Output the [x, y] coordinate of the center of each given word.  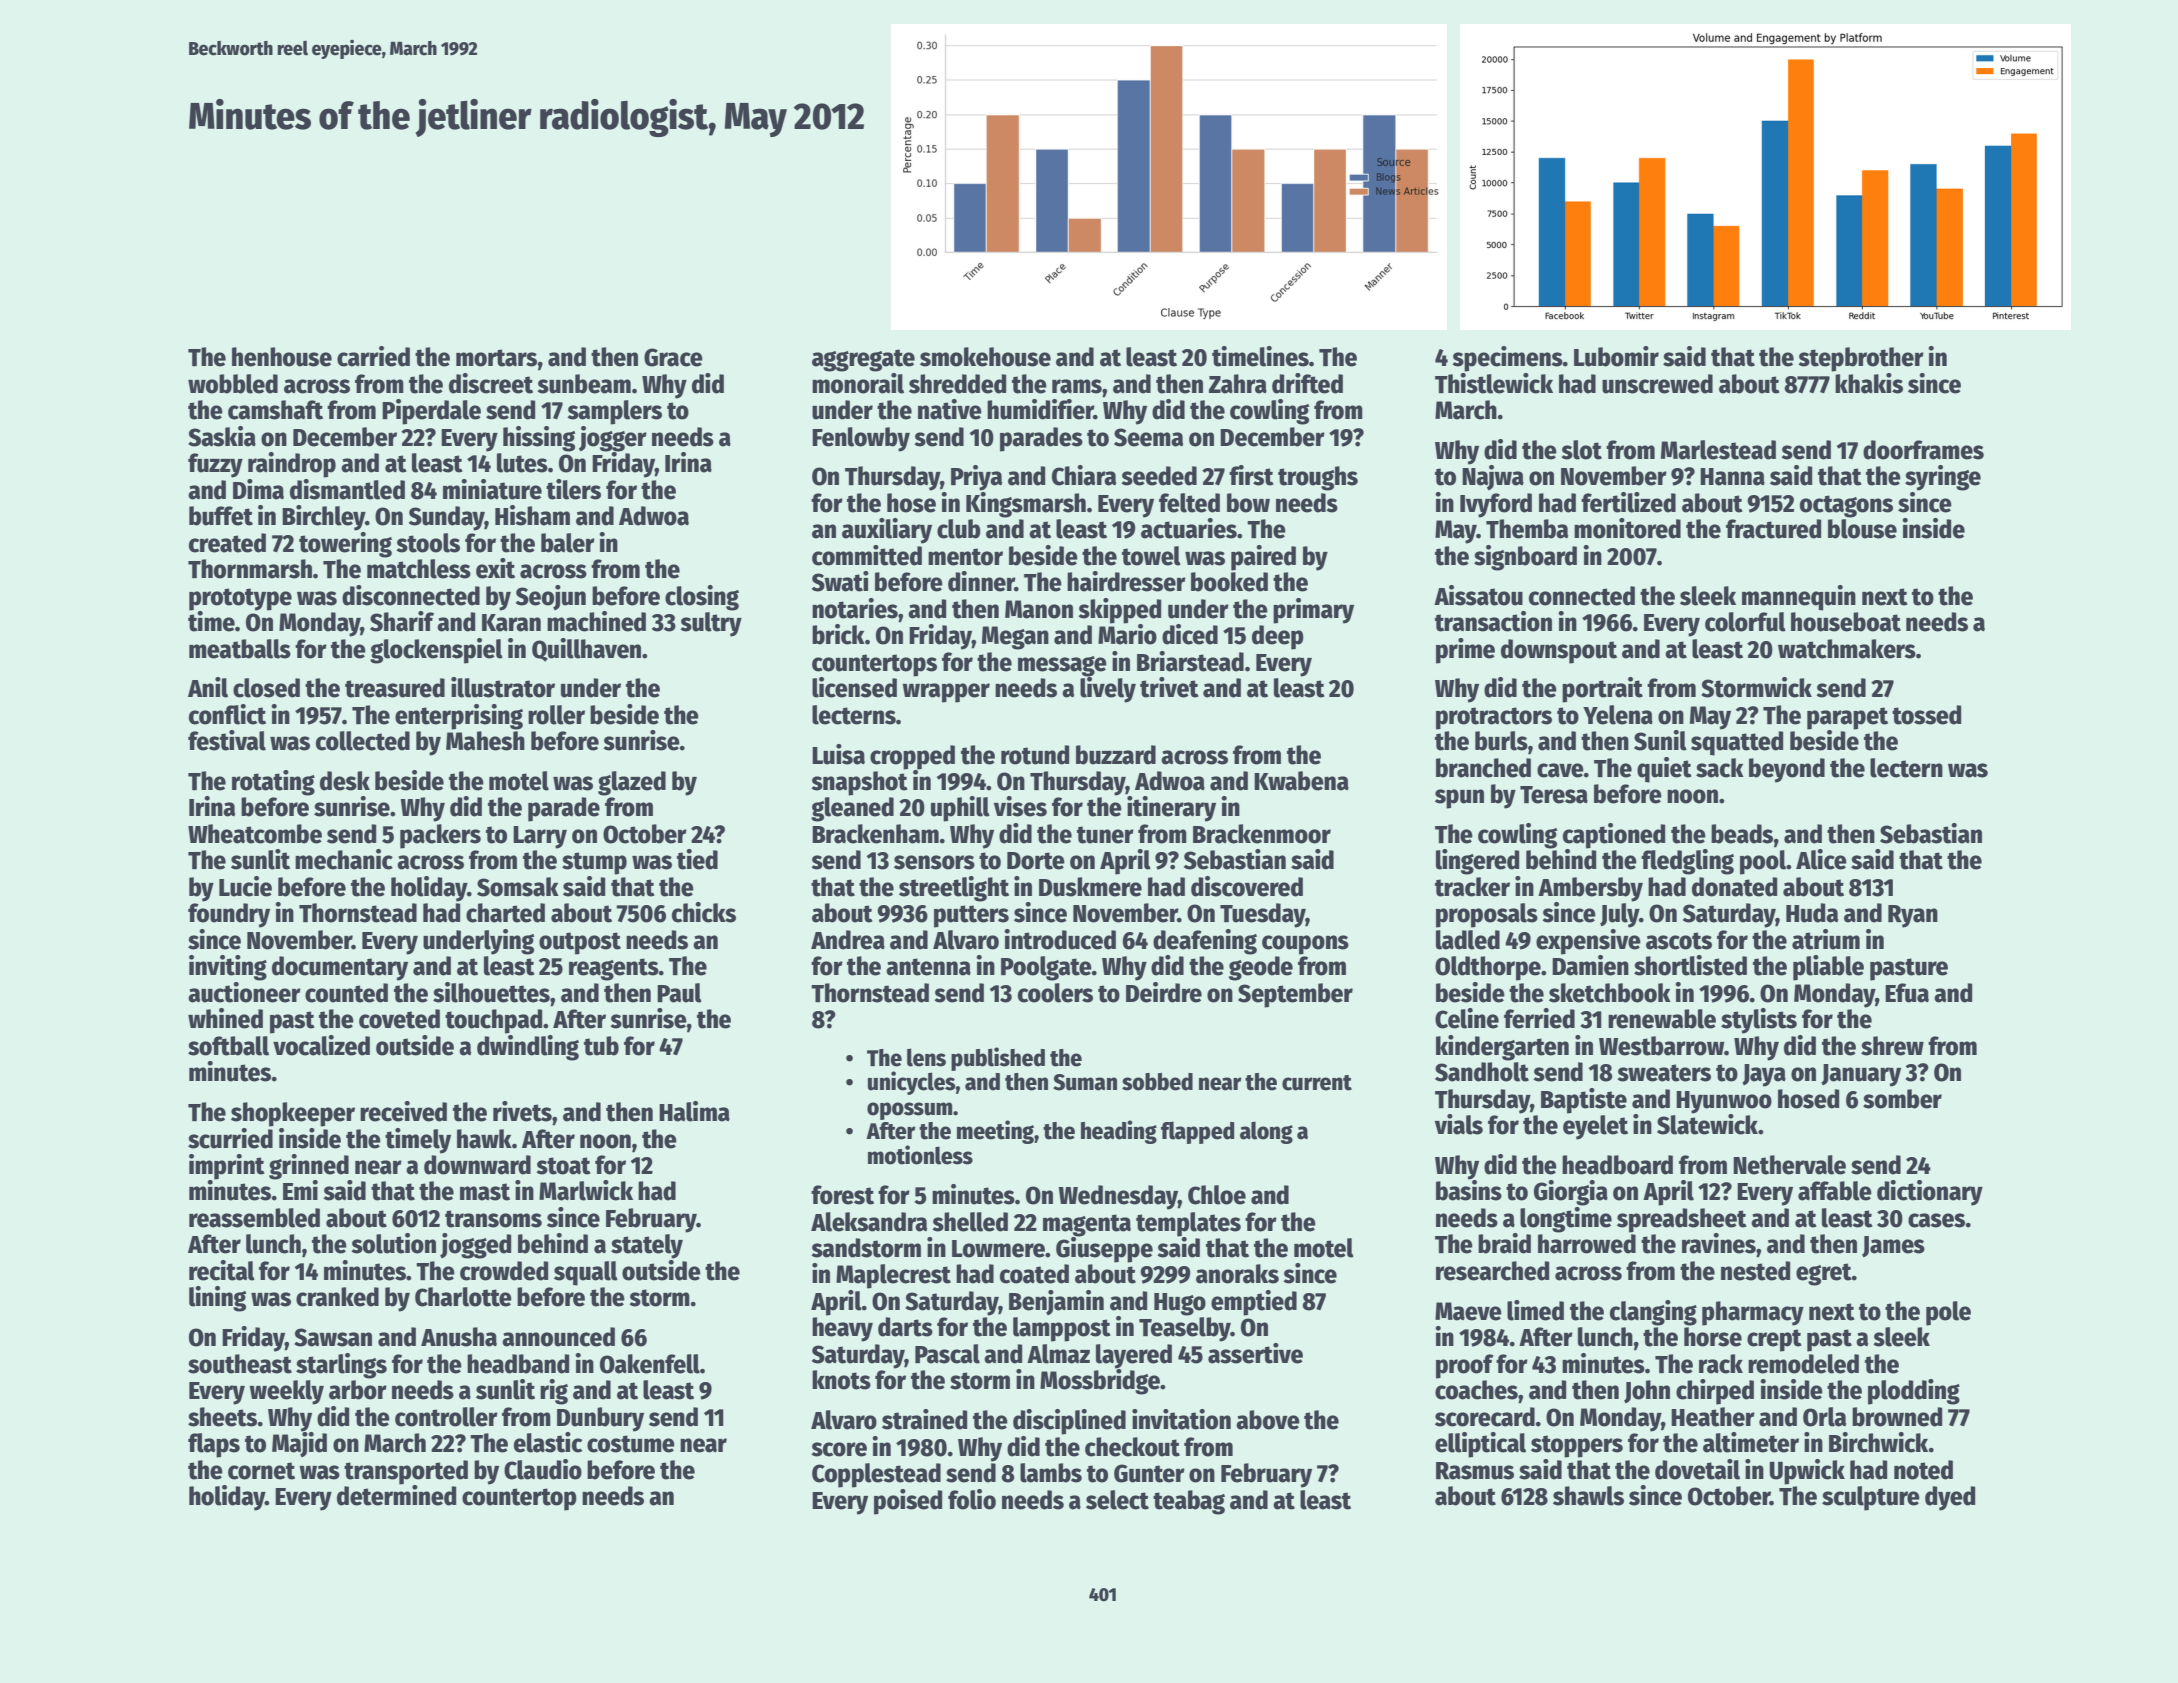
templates [1188, 1224]
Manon [1039, 609]
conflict [227, 714]
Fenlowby [861, 439]
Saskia [222, 436]
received [403, 1111]
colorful [1745, 622]
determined [396, 1495]
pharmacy [1753, 1313]
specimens [1507, 359]
